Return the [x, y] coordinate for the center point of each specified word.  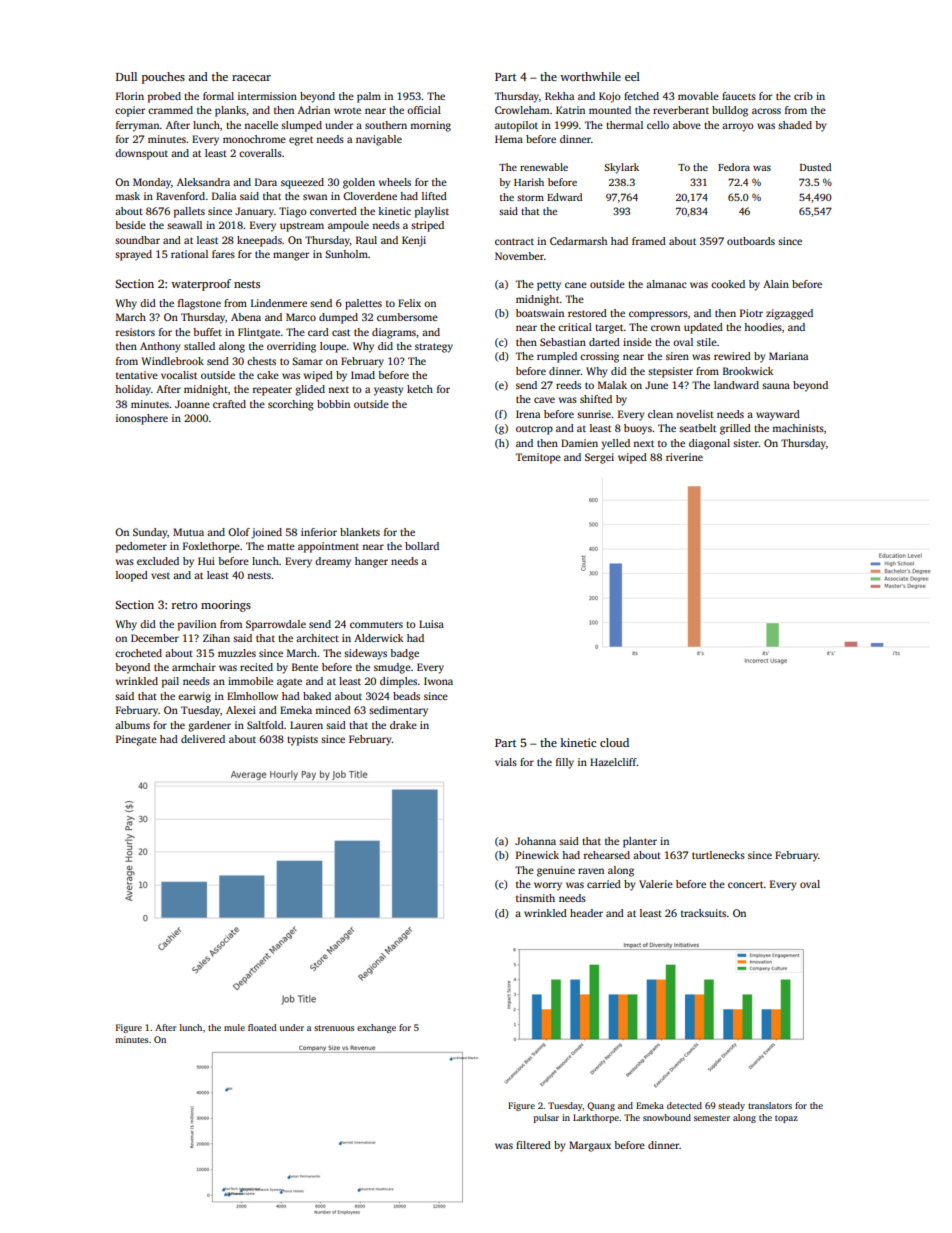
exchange [376, 1028]
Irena [528, 414]
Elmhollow [252, 696]
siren [677, 356]
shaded [795, 125]
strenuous [334, 1028]
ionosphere [142, 419]
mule [234, 1027]
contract [514, 241]
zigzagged [789, 314]
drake [403, 725]
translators [770, 1105]
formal [218, 96]
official [424, 110]
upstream [302, 227]
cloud [614, 742]
